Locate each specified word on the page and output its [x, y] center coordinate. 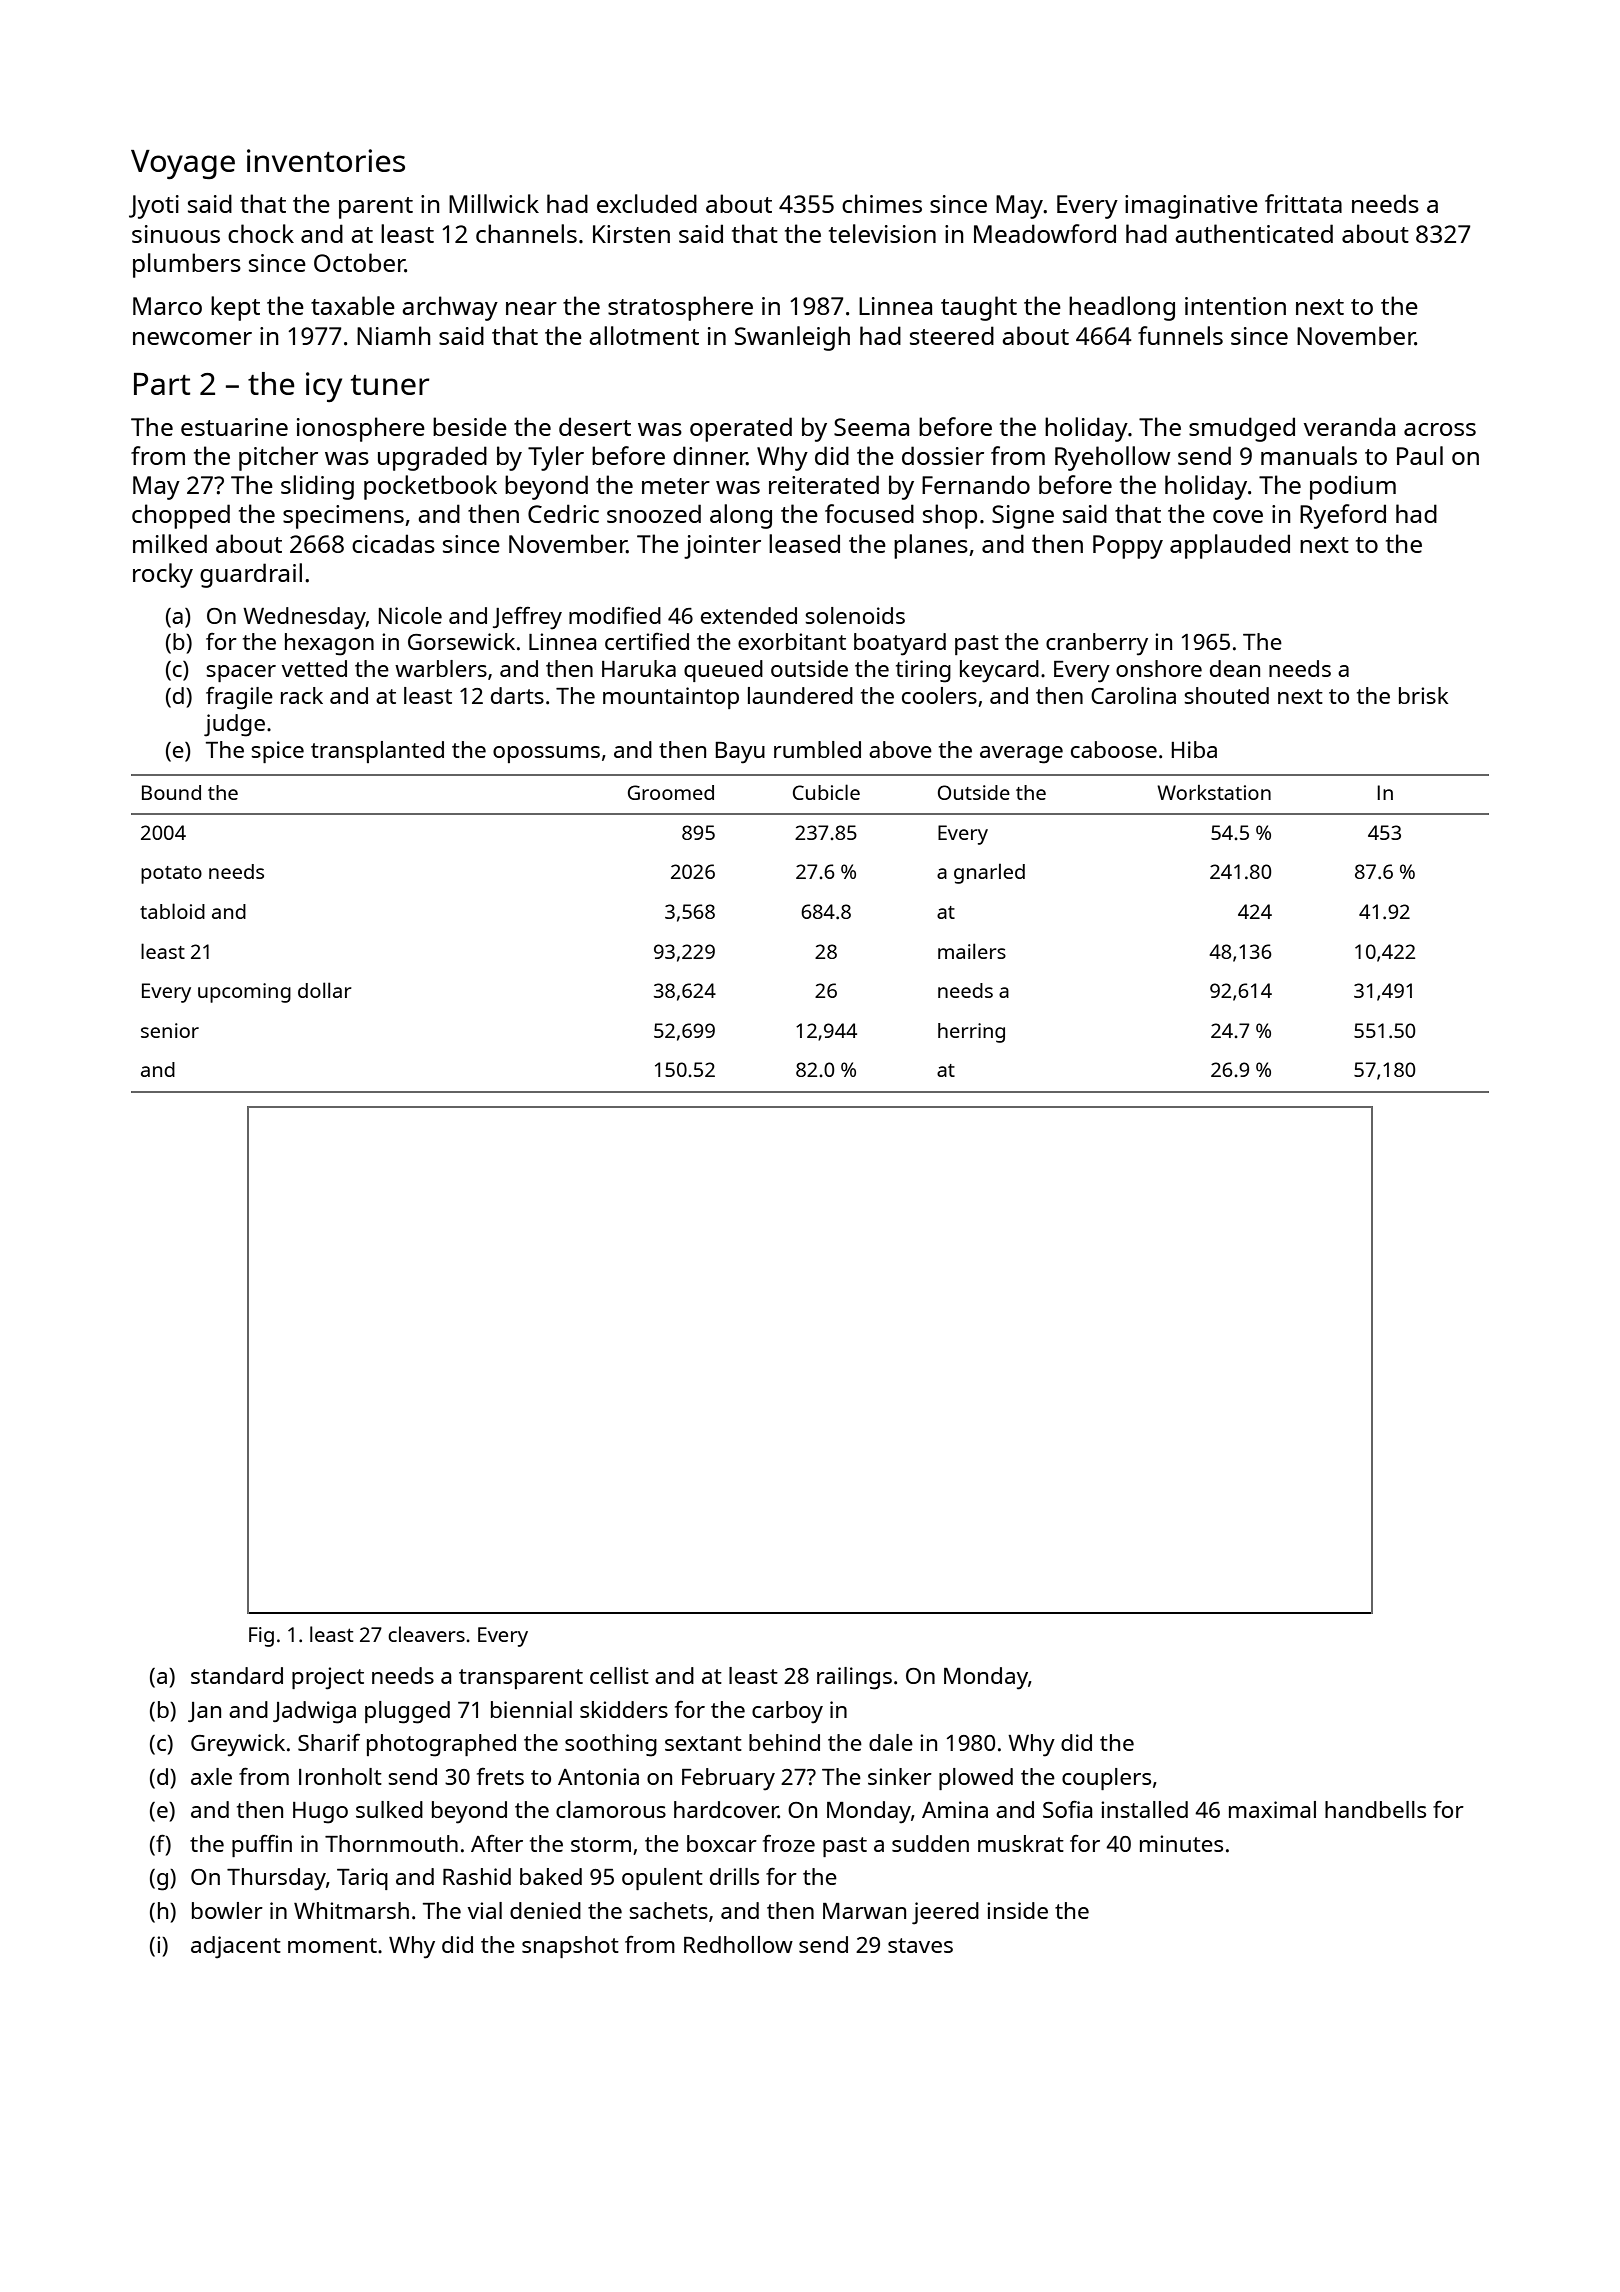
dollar [325, 990]
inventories [326, 160]
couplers [1106, 1779]
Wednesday [304, 618]
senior [170, 1030]
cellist [619, 1675]
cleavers [426, 1634]
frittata [1303, 203]
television [882, 233]
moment [332, 1945]
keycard [999, 671]
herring [971, 1033]
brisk [1423, 695]
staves [920, 1945]
